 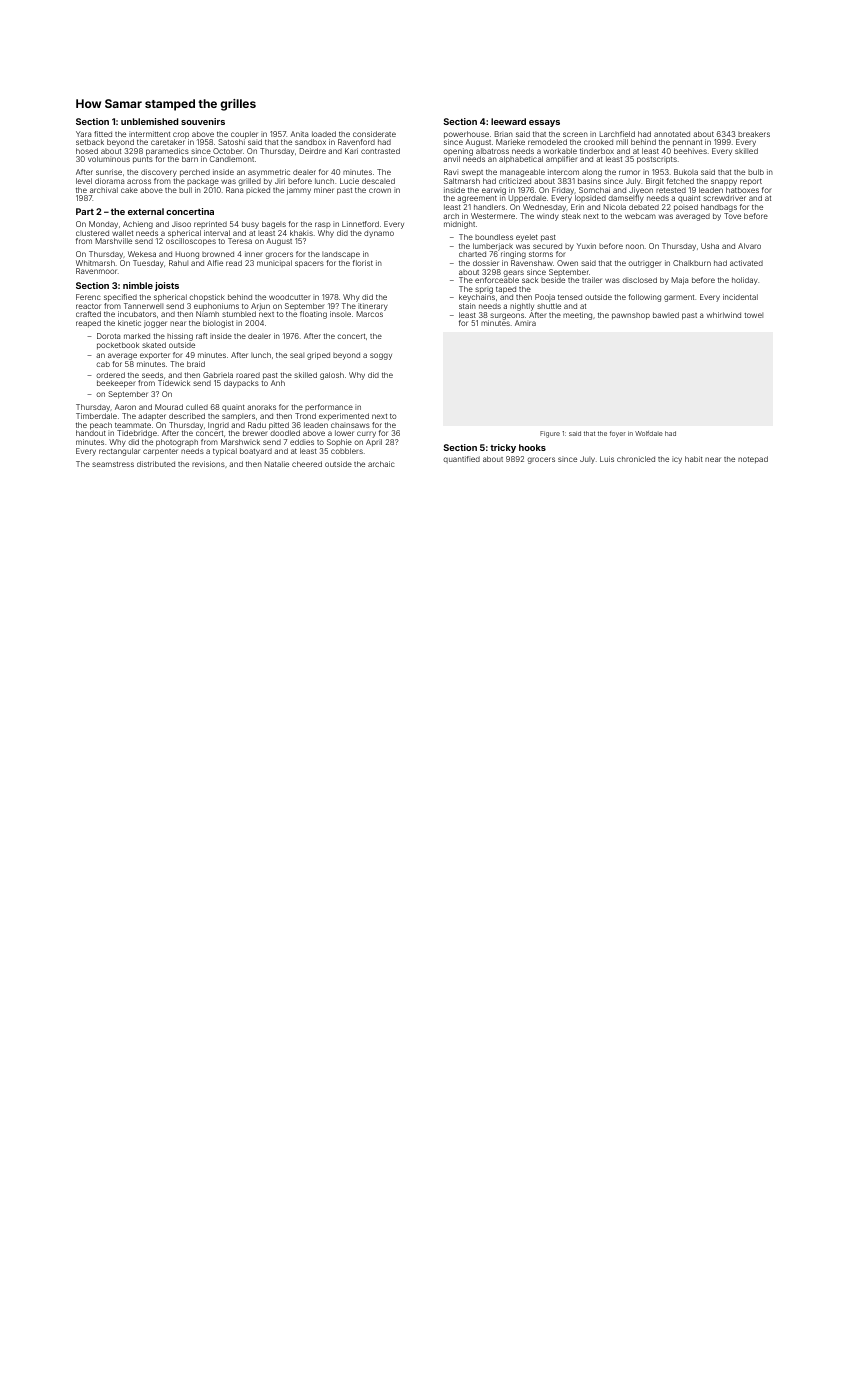 What do you see at coordinates (91, 433) in the image?
I see `handout` at bounding box center [91, 433].
